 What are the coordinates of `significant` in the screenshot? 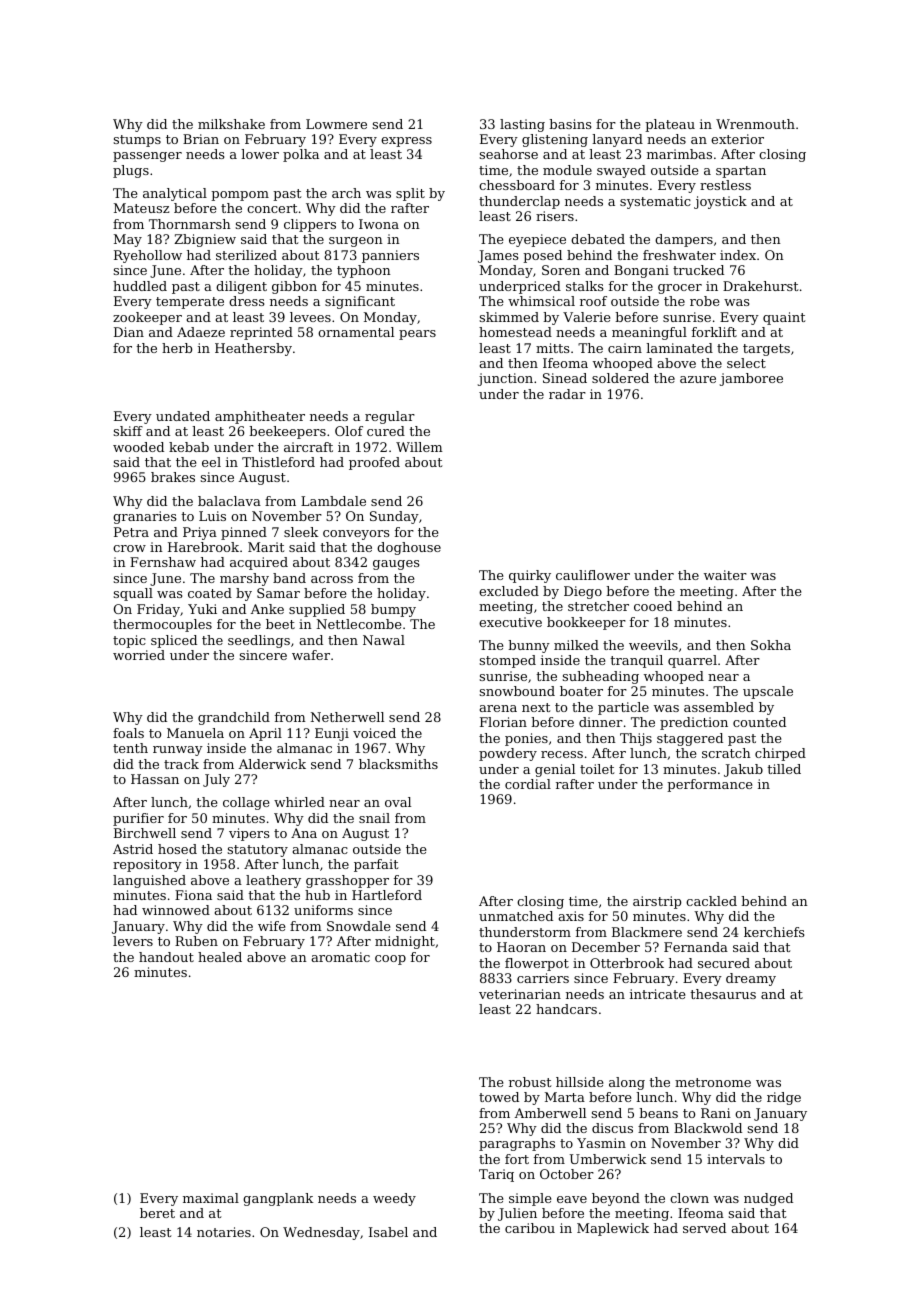 It's located at (360, 302).
